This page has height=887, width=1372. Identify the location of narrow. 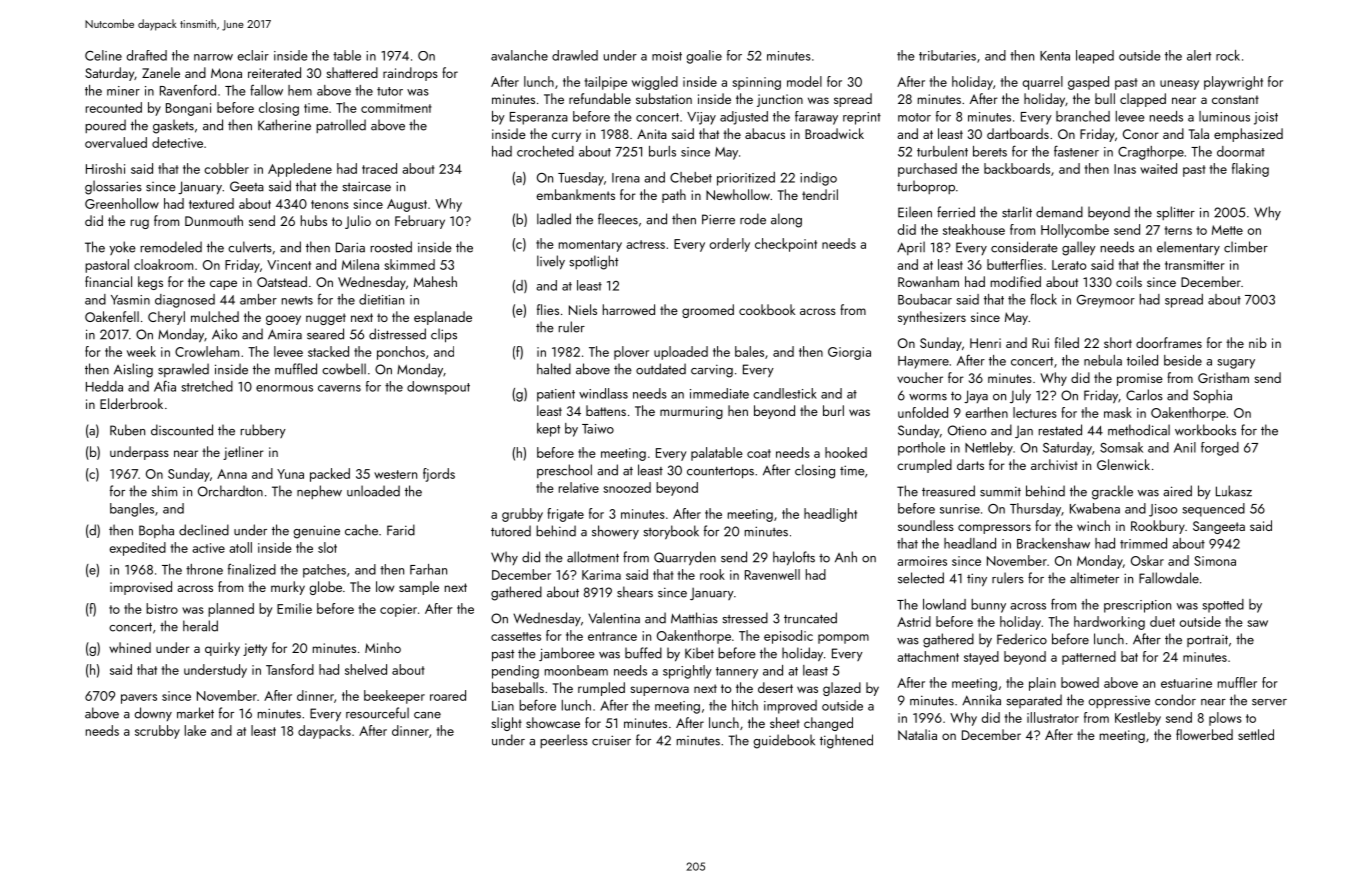
(213, 57).
